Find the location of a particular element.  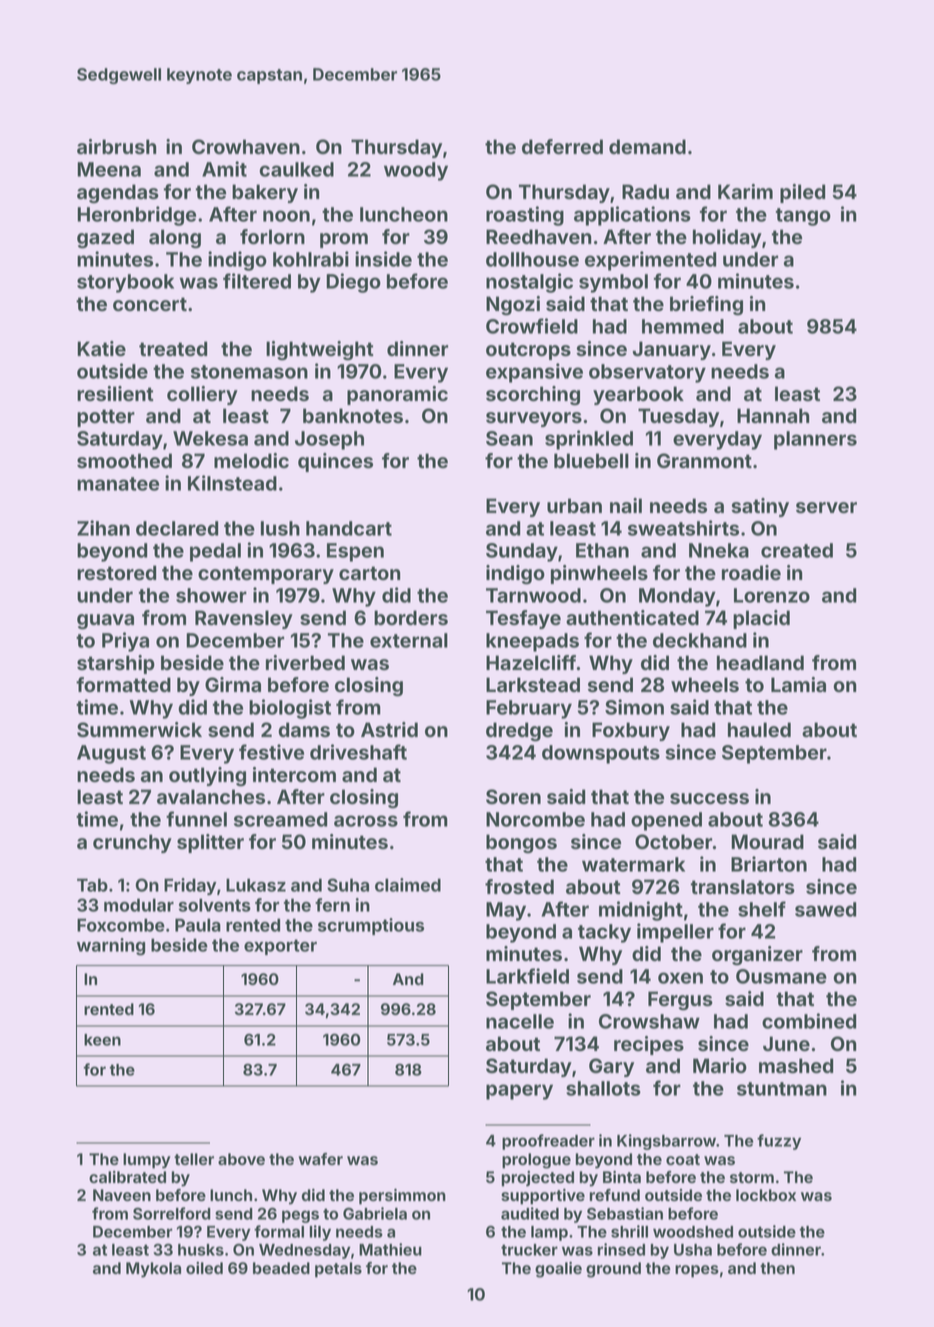

piled is located at coordinates (802, 193).
